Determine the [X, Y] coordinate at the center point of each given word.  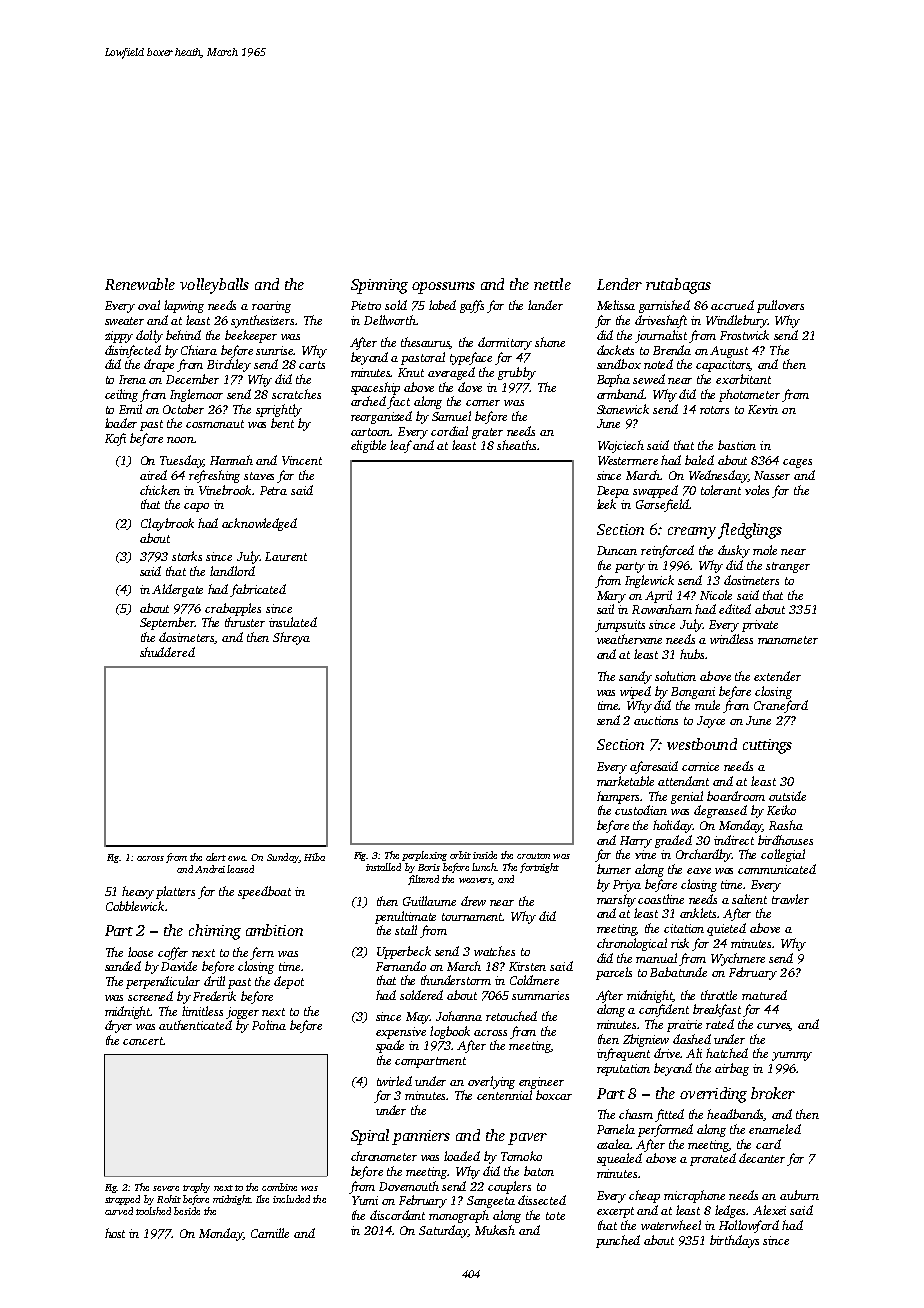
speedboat [264, 892]
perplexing [424, 856]
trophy [196, 1188]
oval [149, 305]
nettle [552, 284]
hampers [619, 797]
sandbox [619, 364]
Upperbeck [404, 952]
